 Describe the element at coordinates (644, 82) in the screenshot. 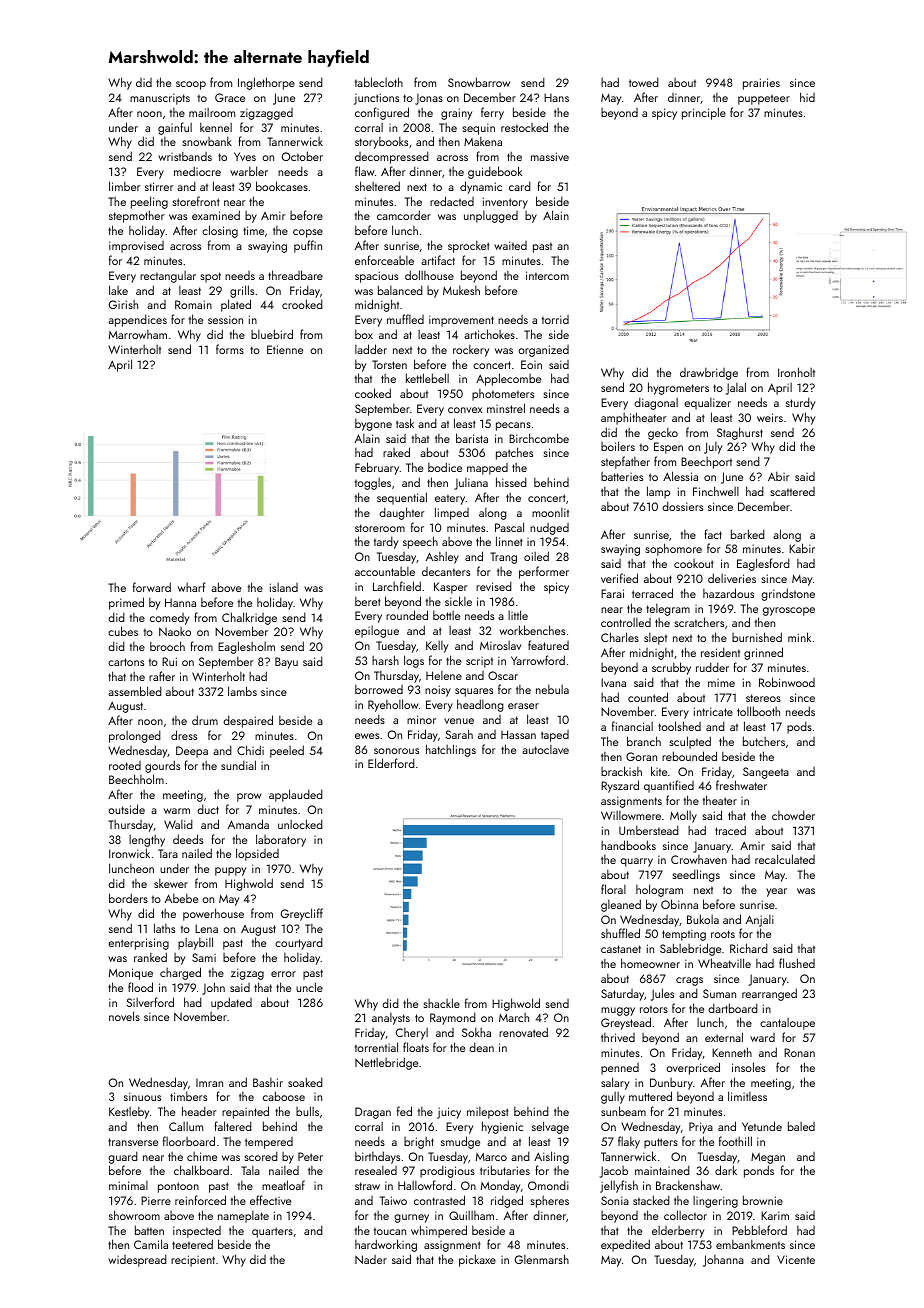

I see `towed` at that location.
